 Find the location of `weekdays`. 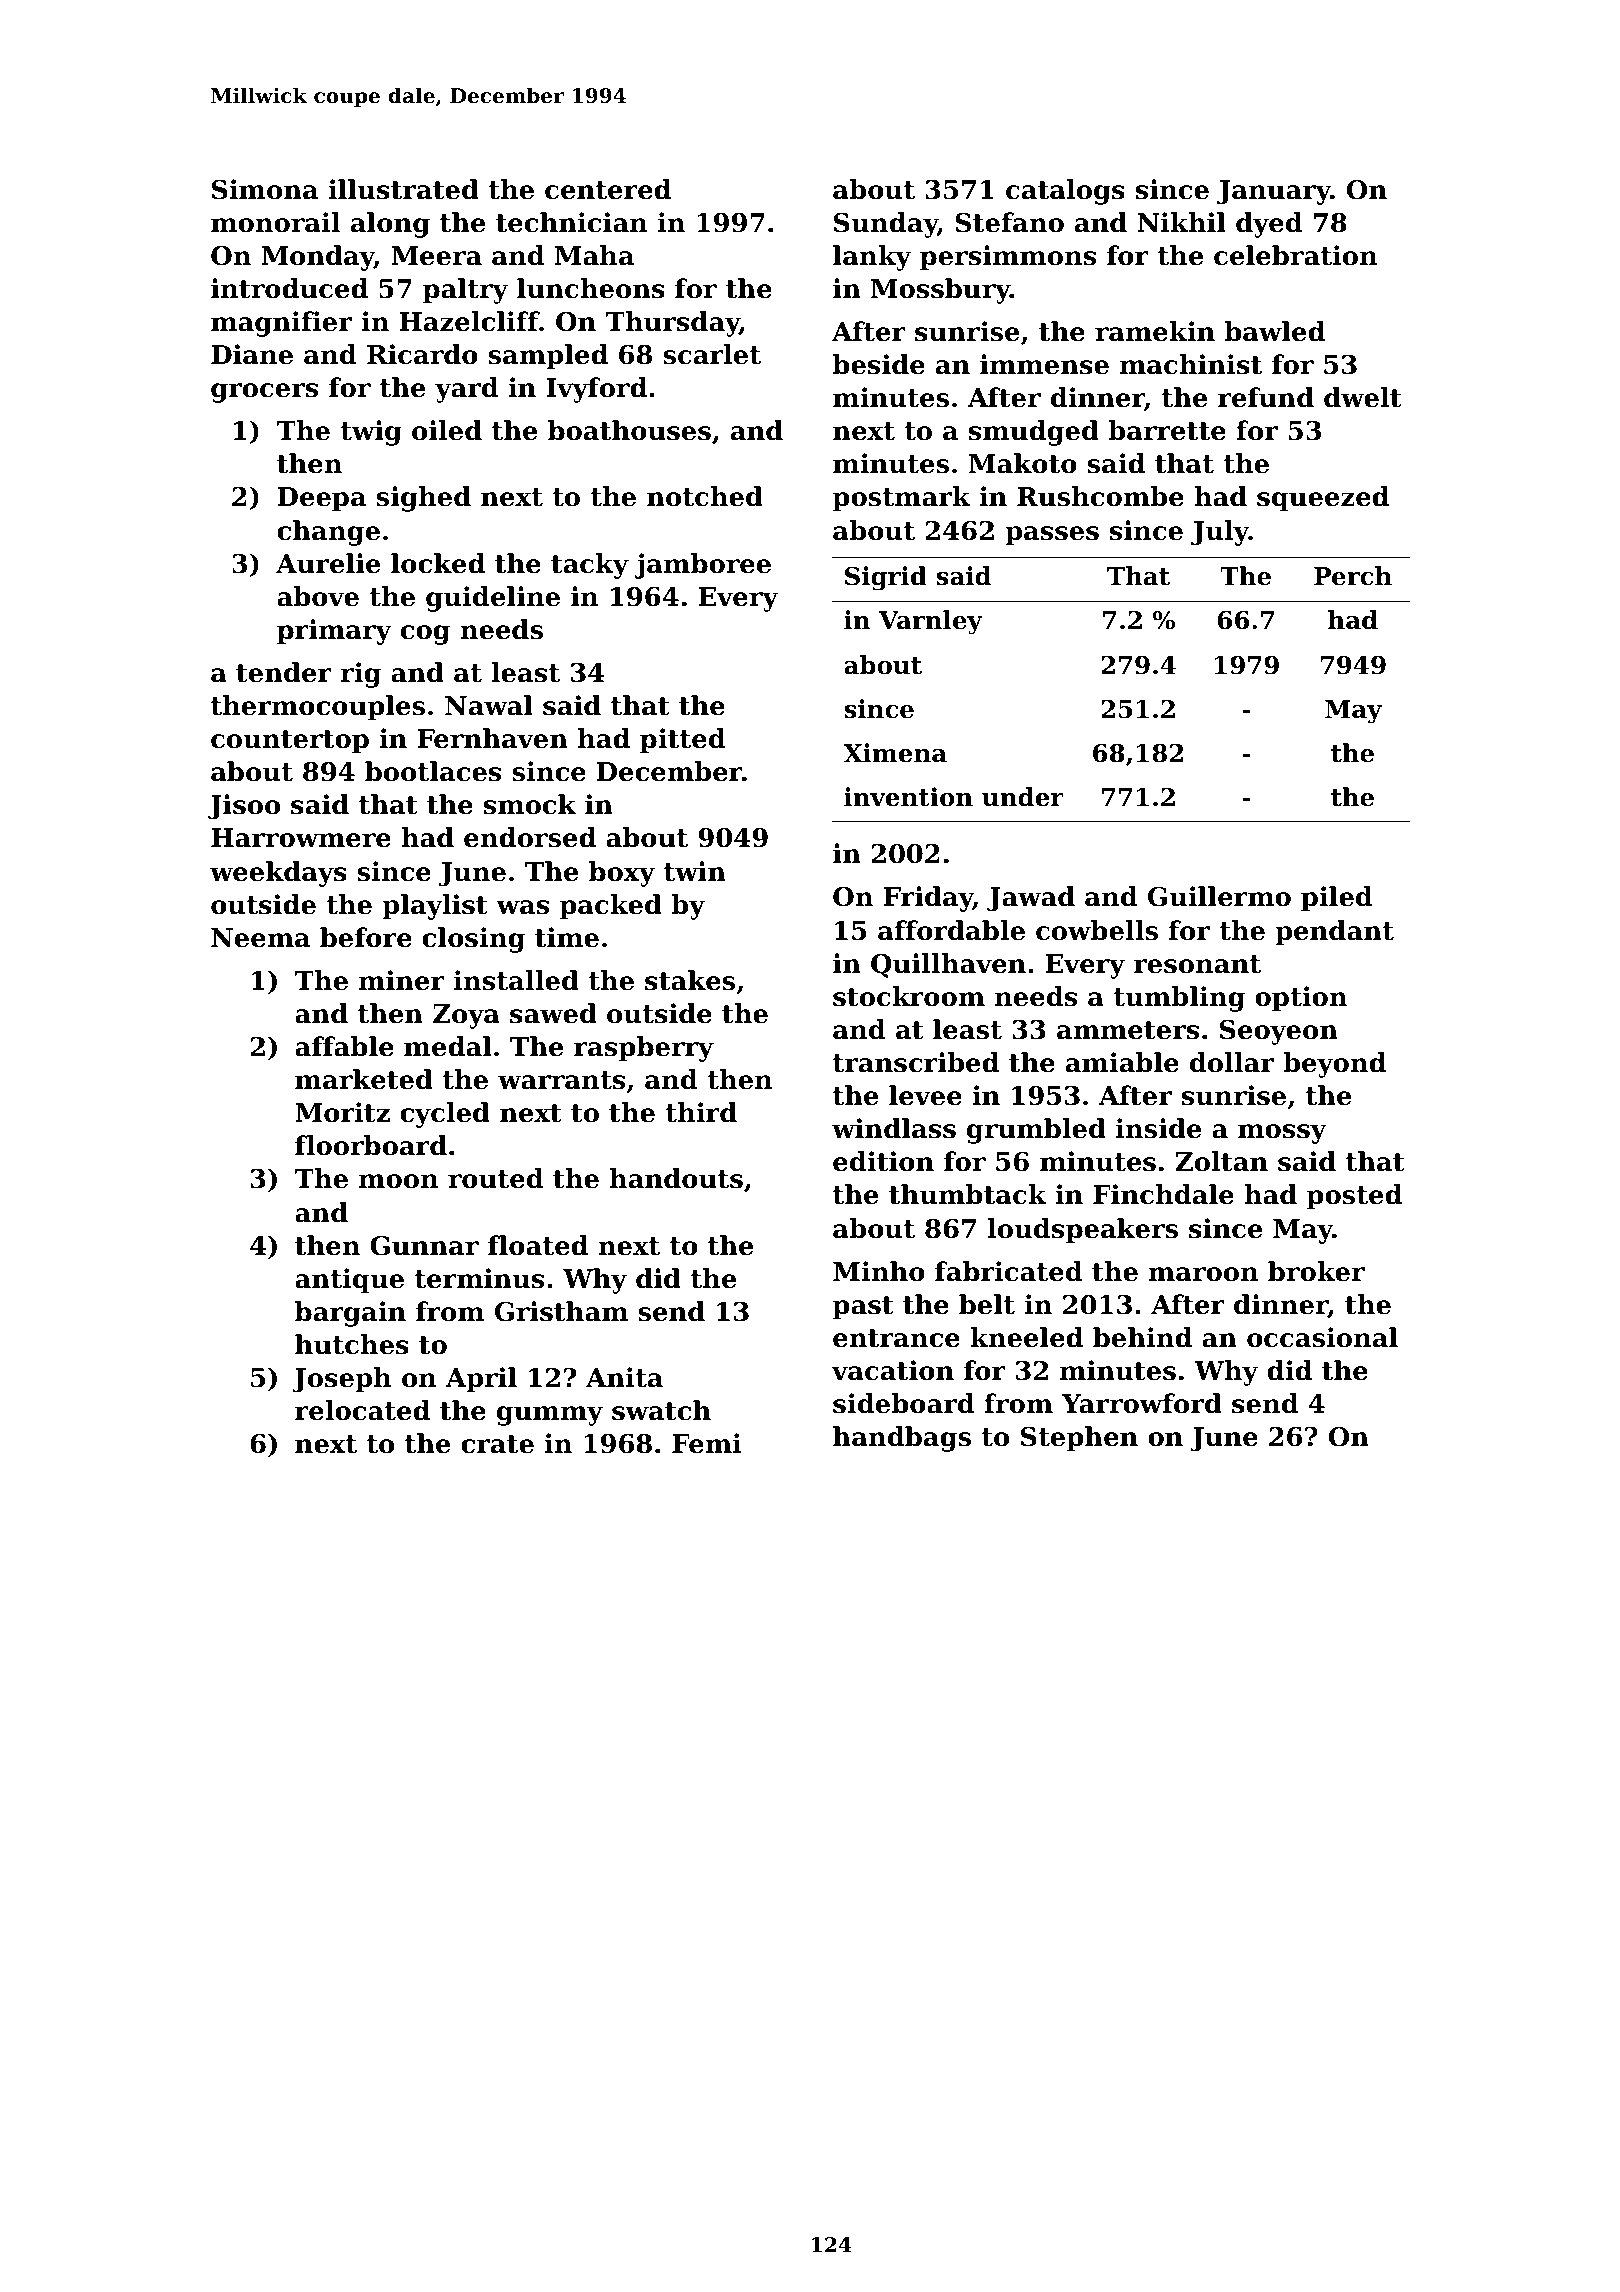

weekdays is located at coordinates (278, 874).
